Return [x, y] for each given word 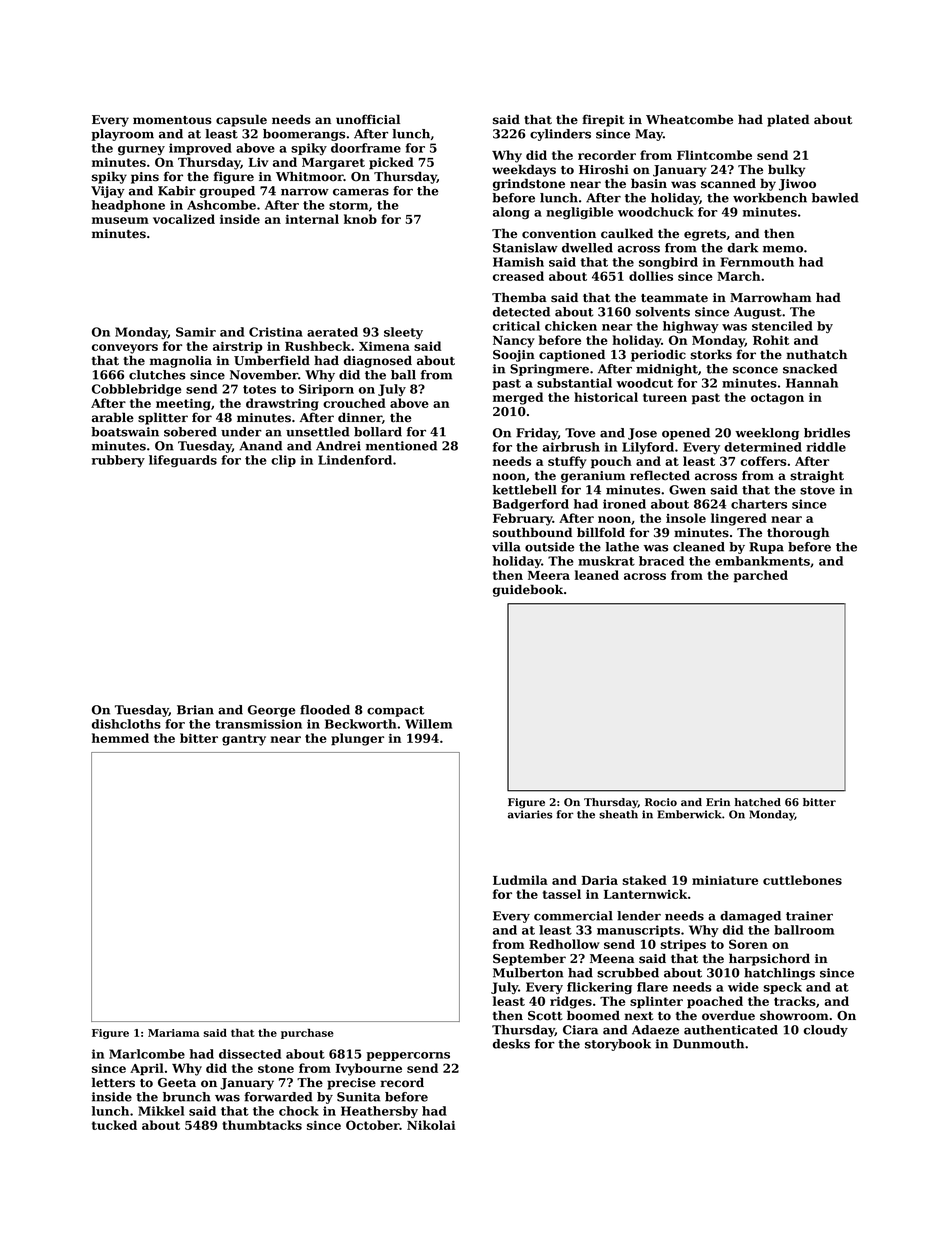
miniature [725, 880]
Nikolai [431, 1125]
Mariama [174, 1033]
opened [686, 434]
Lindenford [355, 460]
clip [283, 461]
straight [817, 476]
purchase [307, 1033]
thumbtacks [262, 1125]
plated [788, 120]
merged [518, 398]
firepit [603, 120]
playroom [122, 135]
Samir [196, 332]
